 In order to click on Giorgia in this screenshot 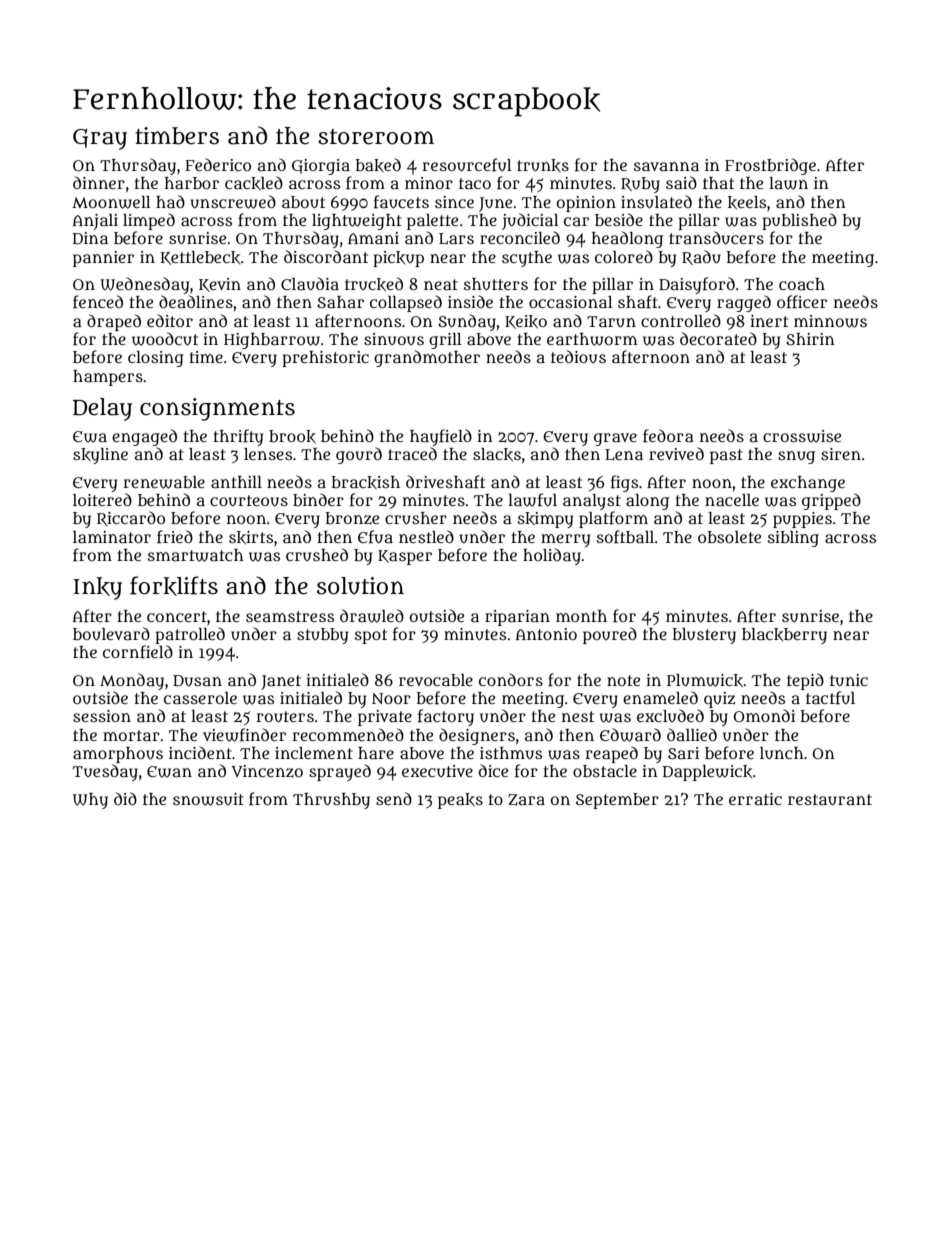, I will do `click(321, 167)`.
